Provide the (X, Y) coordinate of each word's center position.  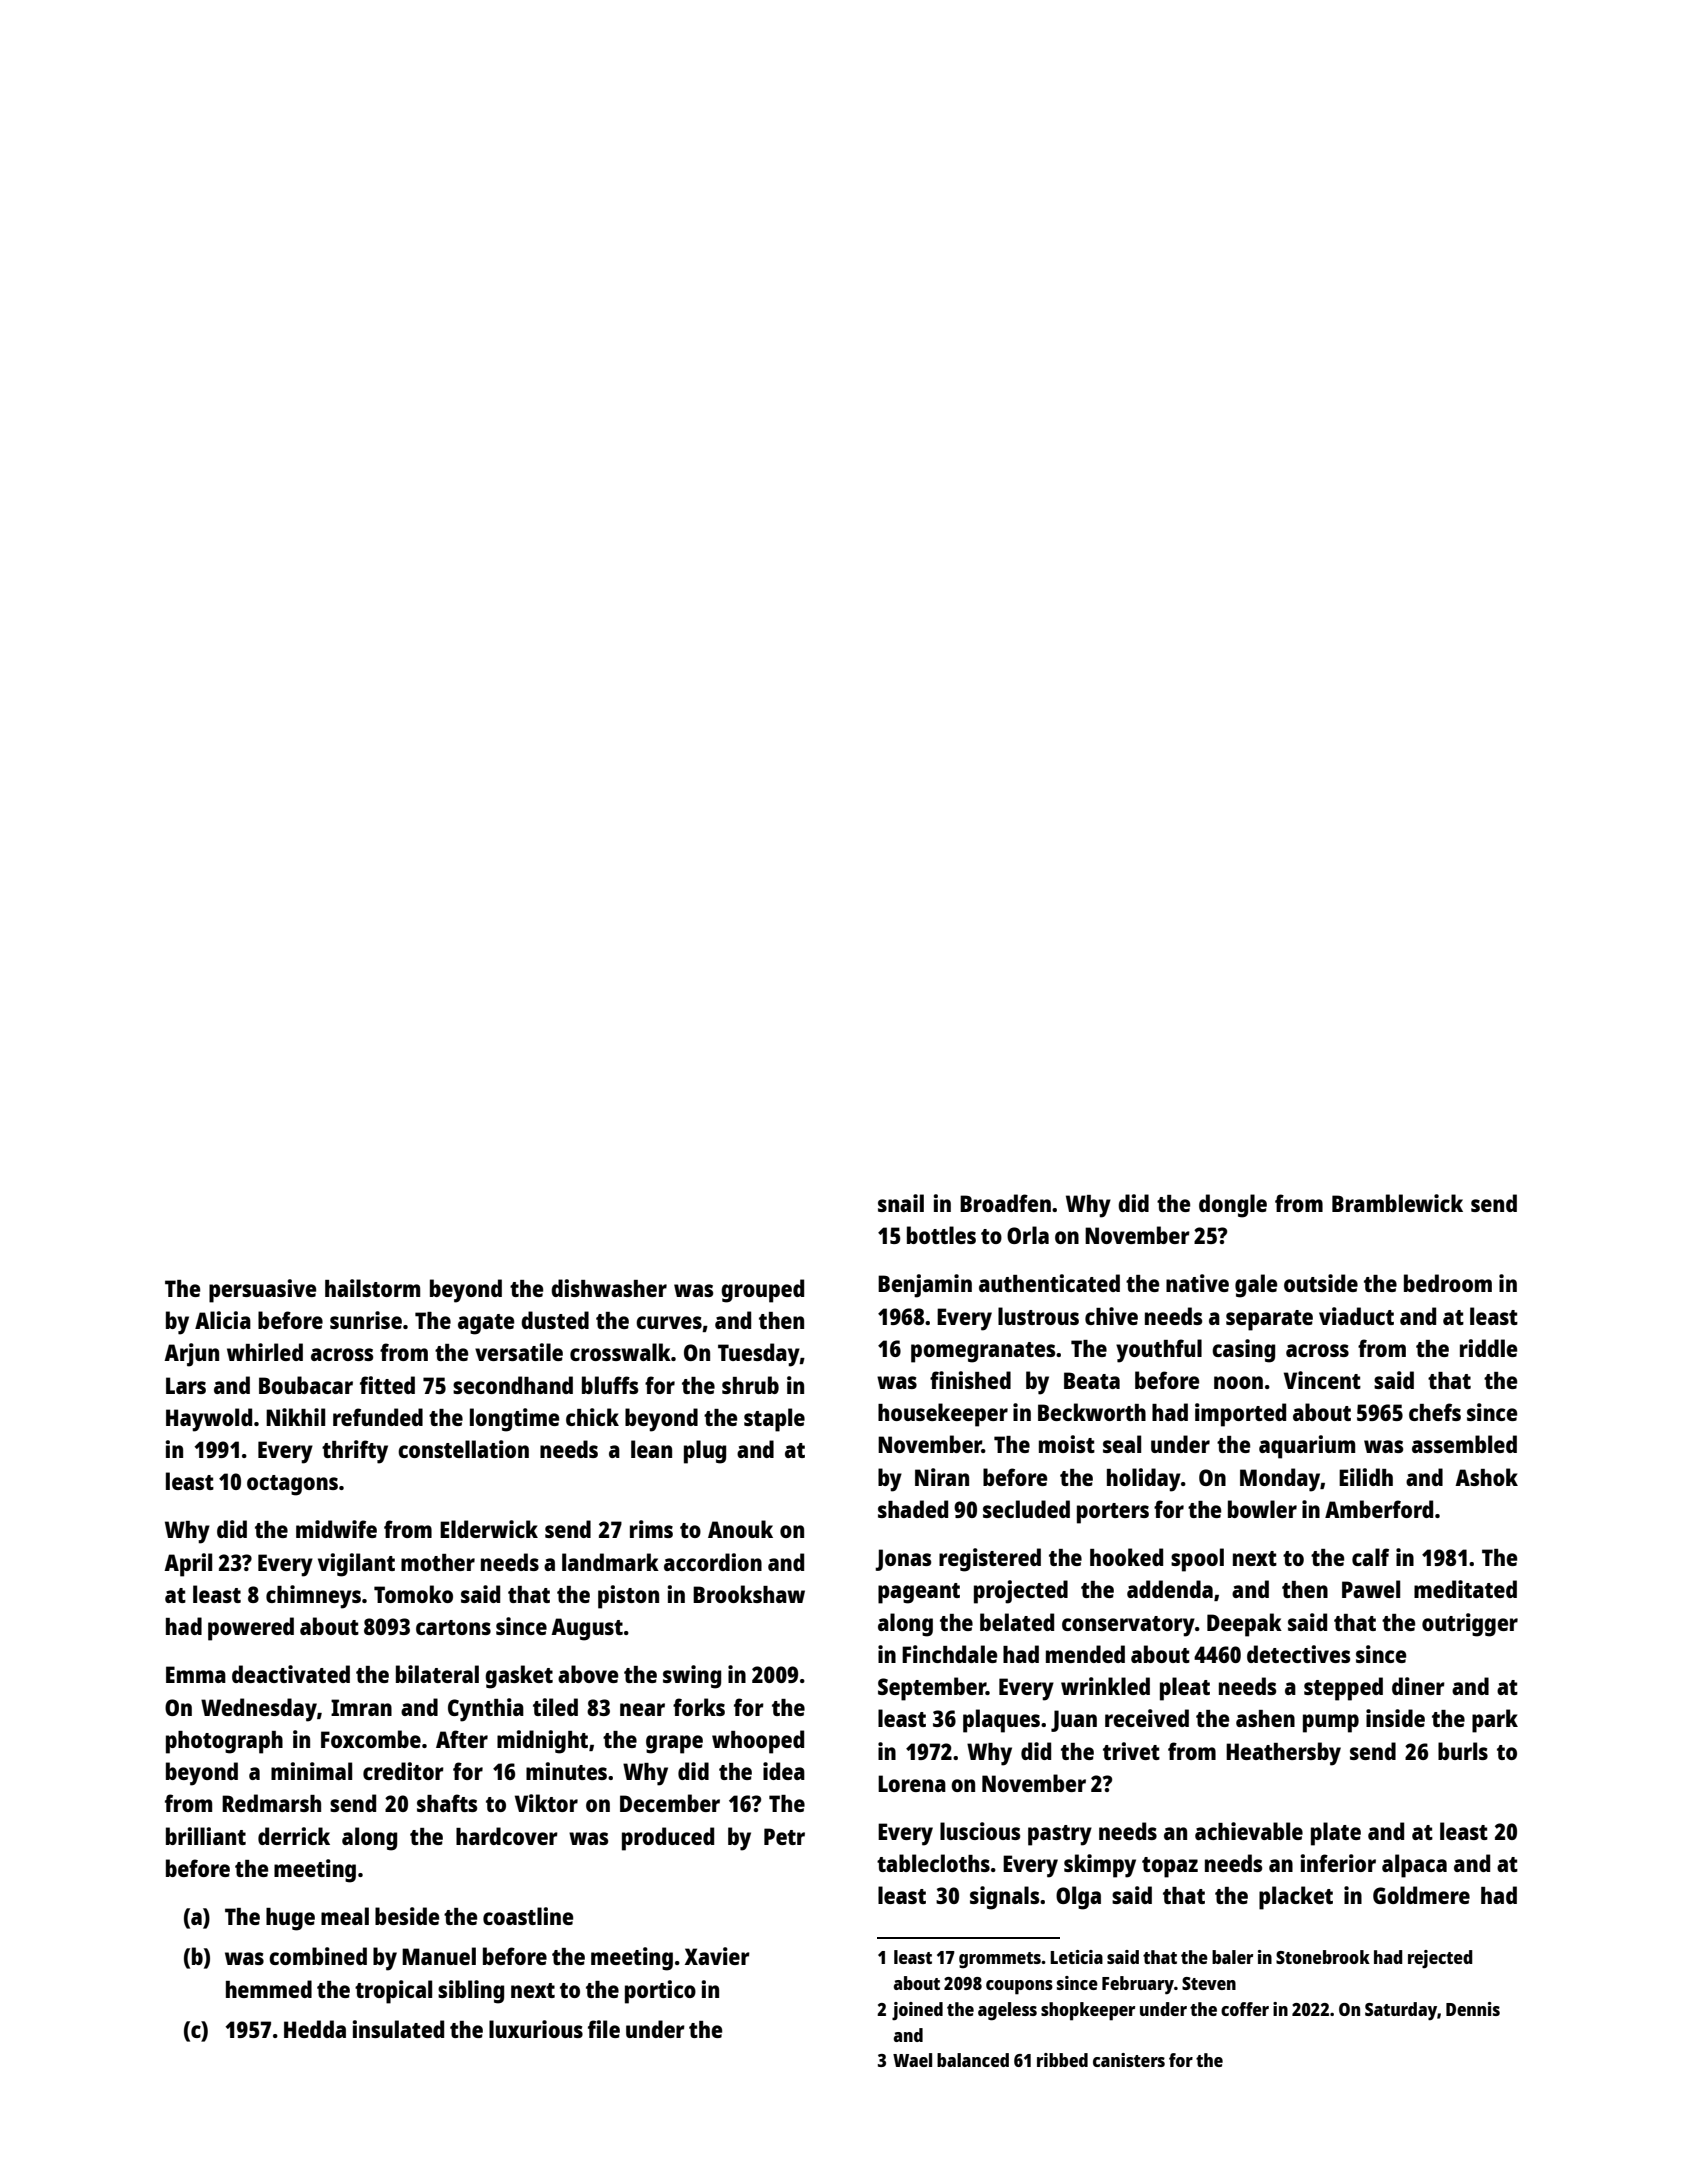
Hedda (315, 2029)
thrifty (355, 1452)
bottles (941, 1235)
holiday (1144, 1480)
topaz (1170, 1867)
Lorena (912, 1783)
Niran (942, 1477)
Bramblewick (1397, 1203)
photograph (224, 1742)
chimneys (313, 1597)
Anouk (740, 1529)
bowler (1262, 1509)
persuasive (262, 1291)
